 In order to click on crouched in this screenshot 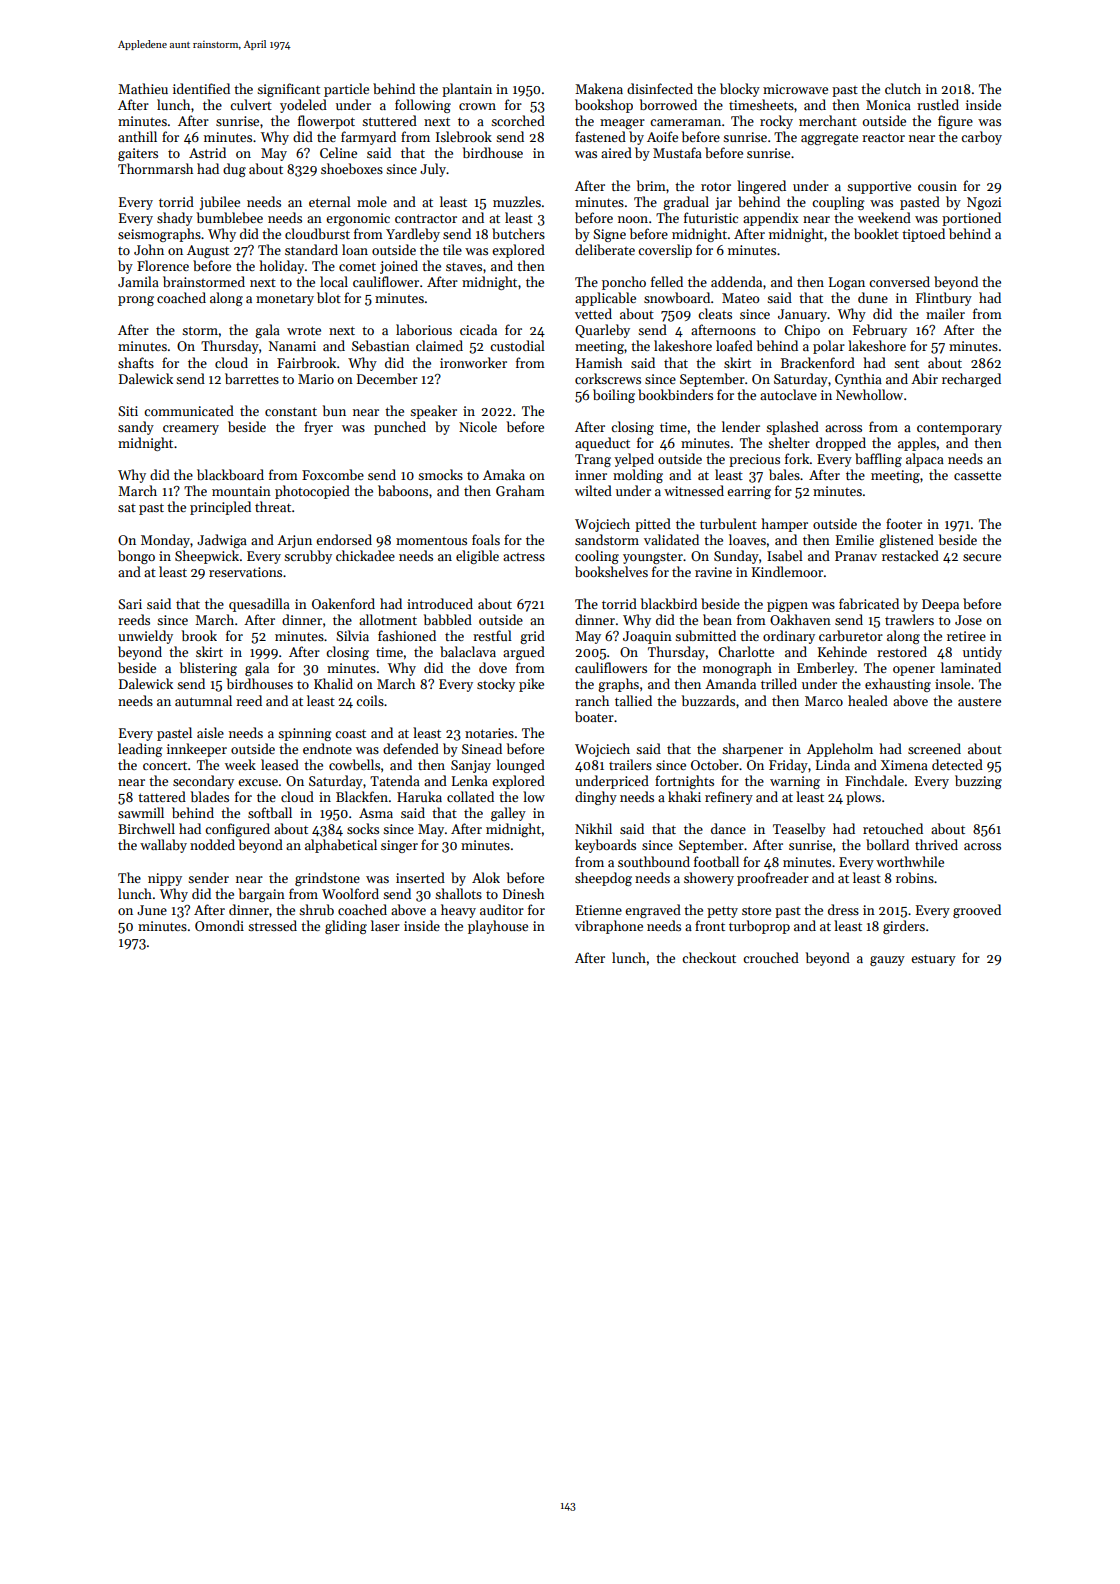, I will do `click(771, 957)`.
